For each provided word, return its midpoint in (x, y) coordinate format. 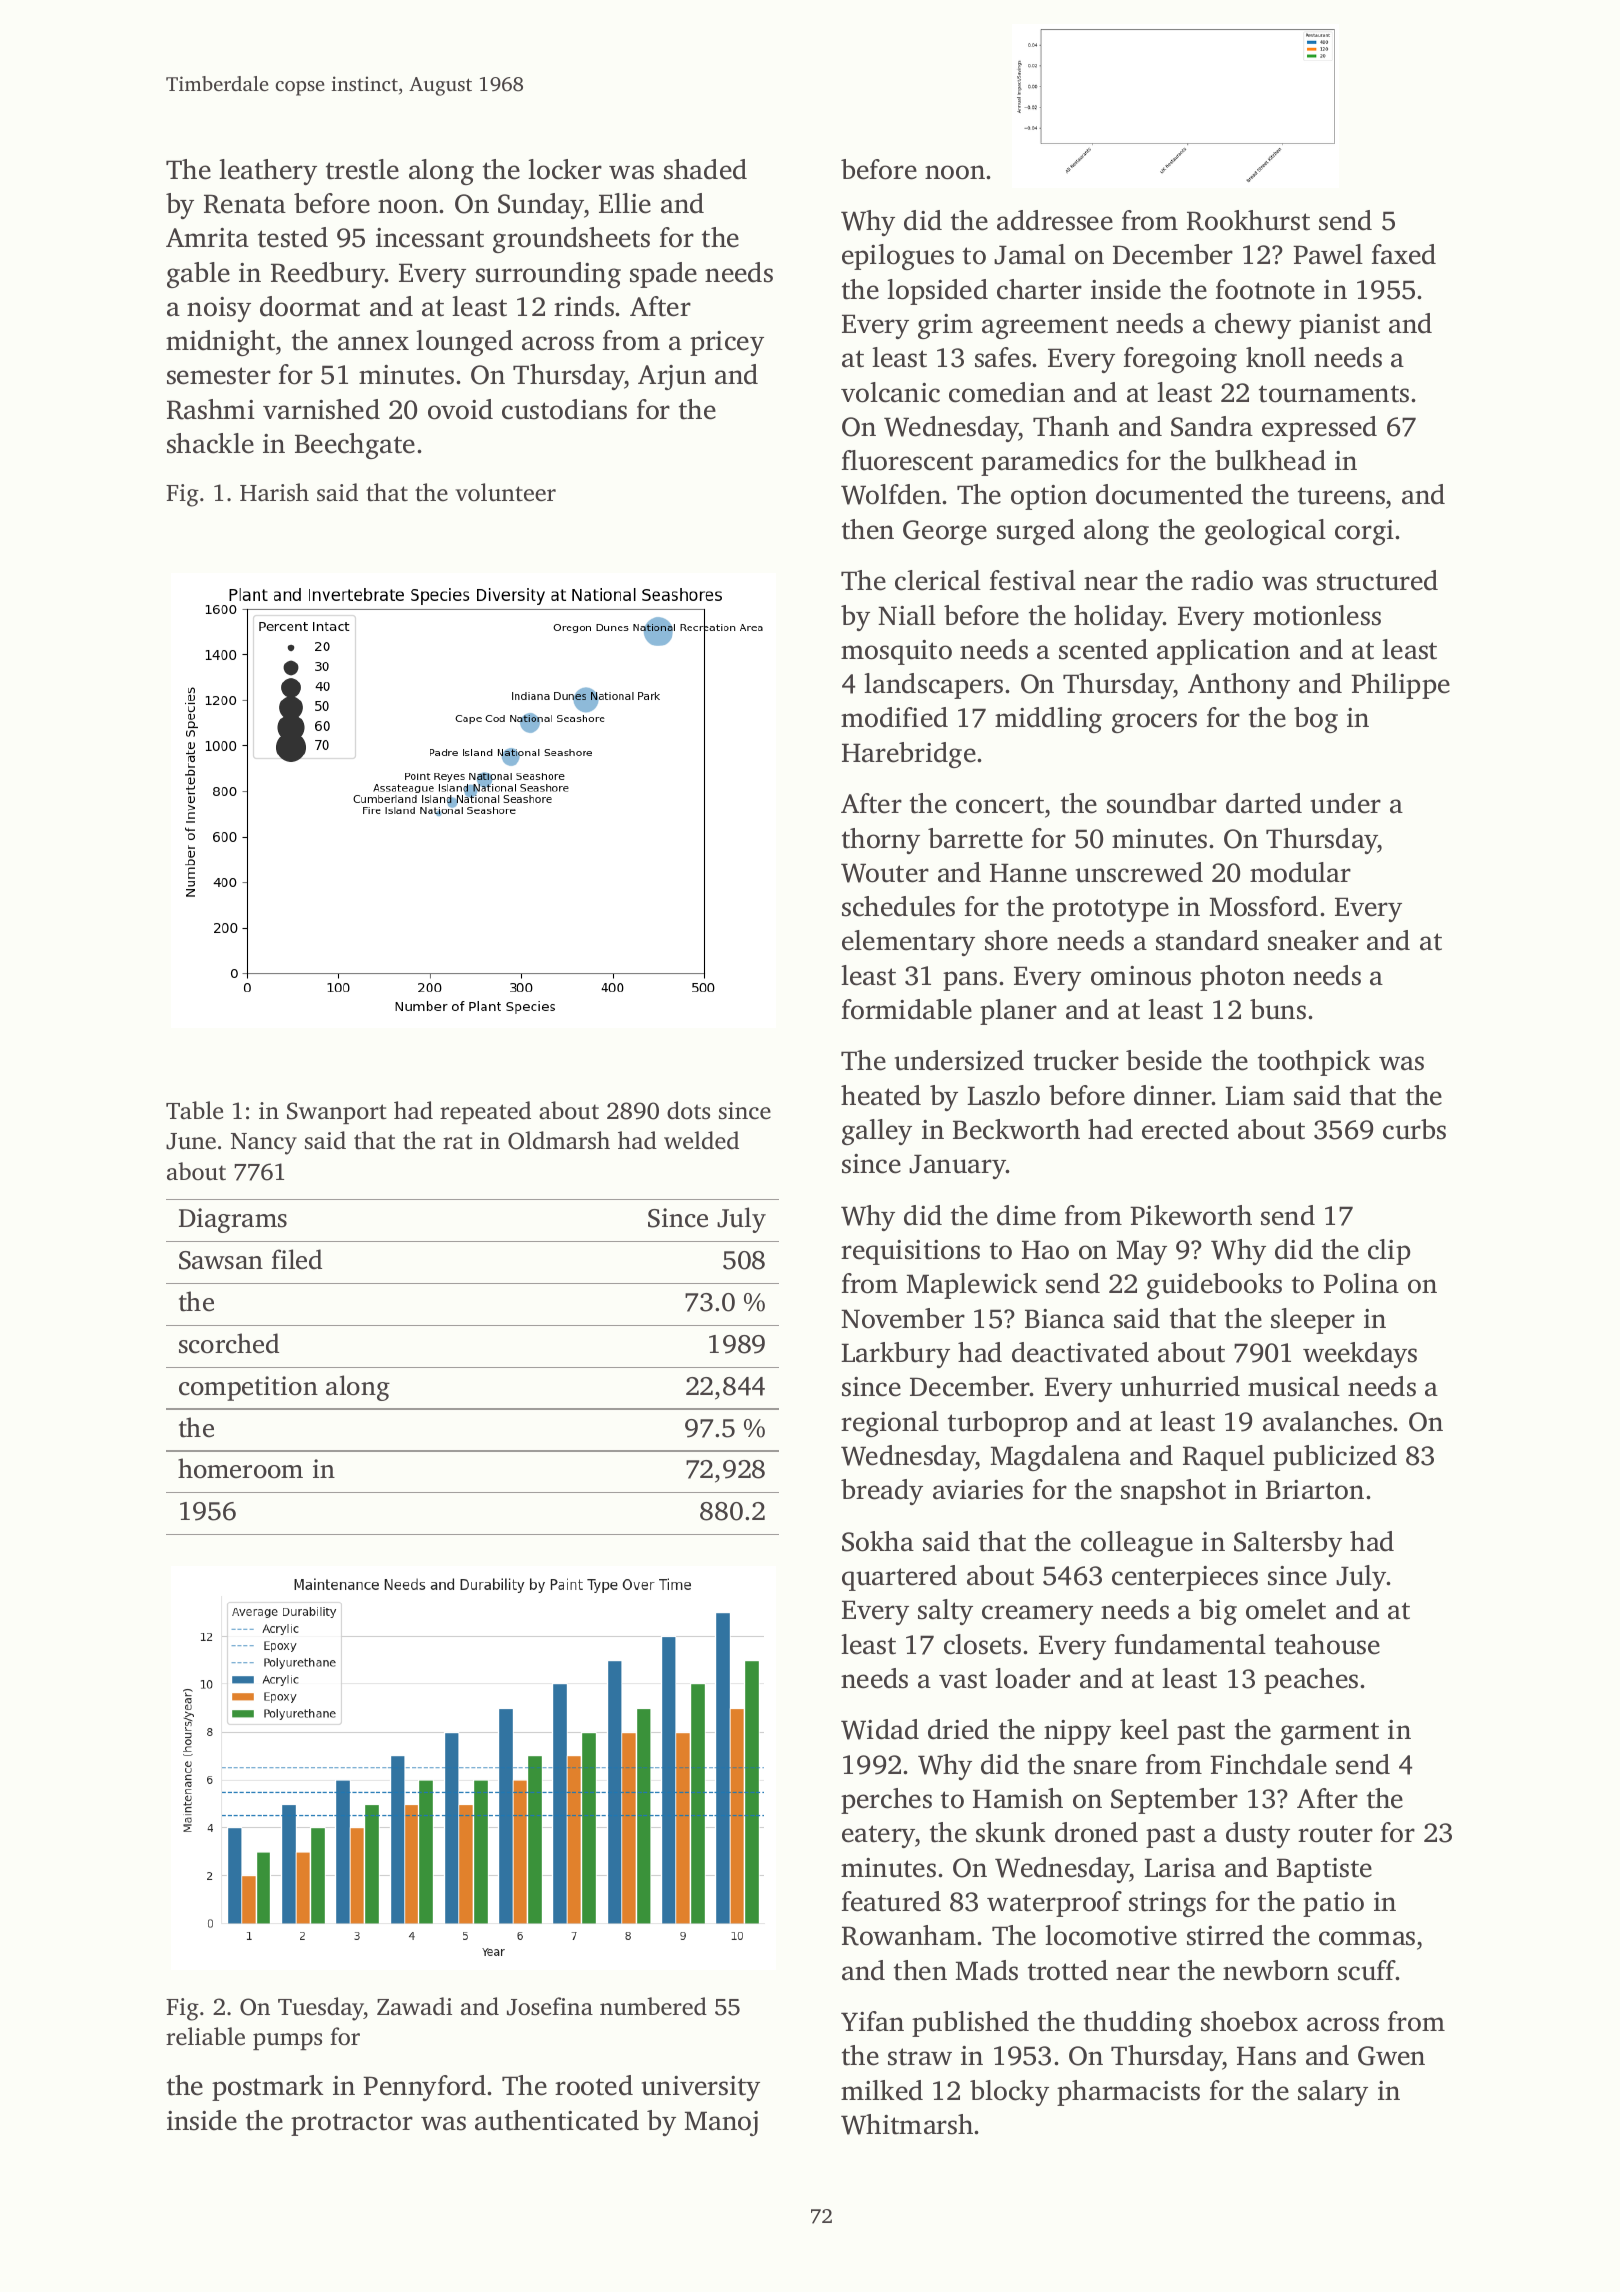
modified (894, 717)
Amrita (207, 238)
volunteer (505, 492)
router (1335, 1834)
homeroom (240, 1468)
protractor (352, 2124)
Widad (880, 1729)
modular (1300, 872)
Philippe (1400, 686)
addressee (1055, 220)
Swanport (337, 1113)
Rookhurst (1248, 220)
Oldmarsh (559, 1140)
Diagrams (233, 1220)
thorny (881, 841)
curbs (1414, 1129)
